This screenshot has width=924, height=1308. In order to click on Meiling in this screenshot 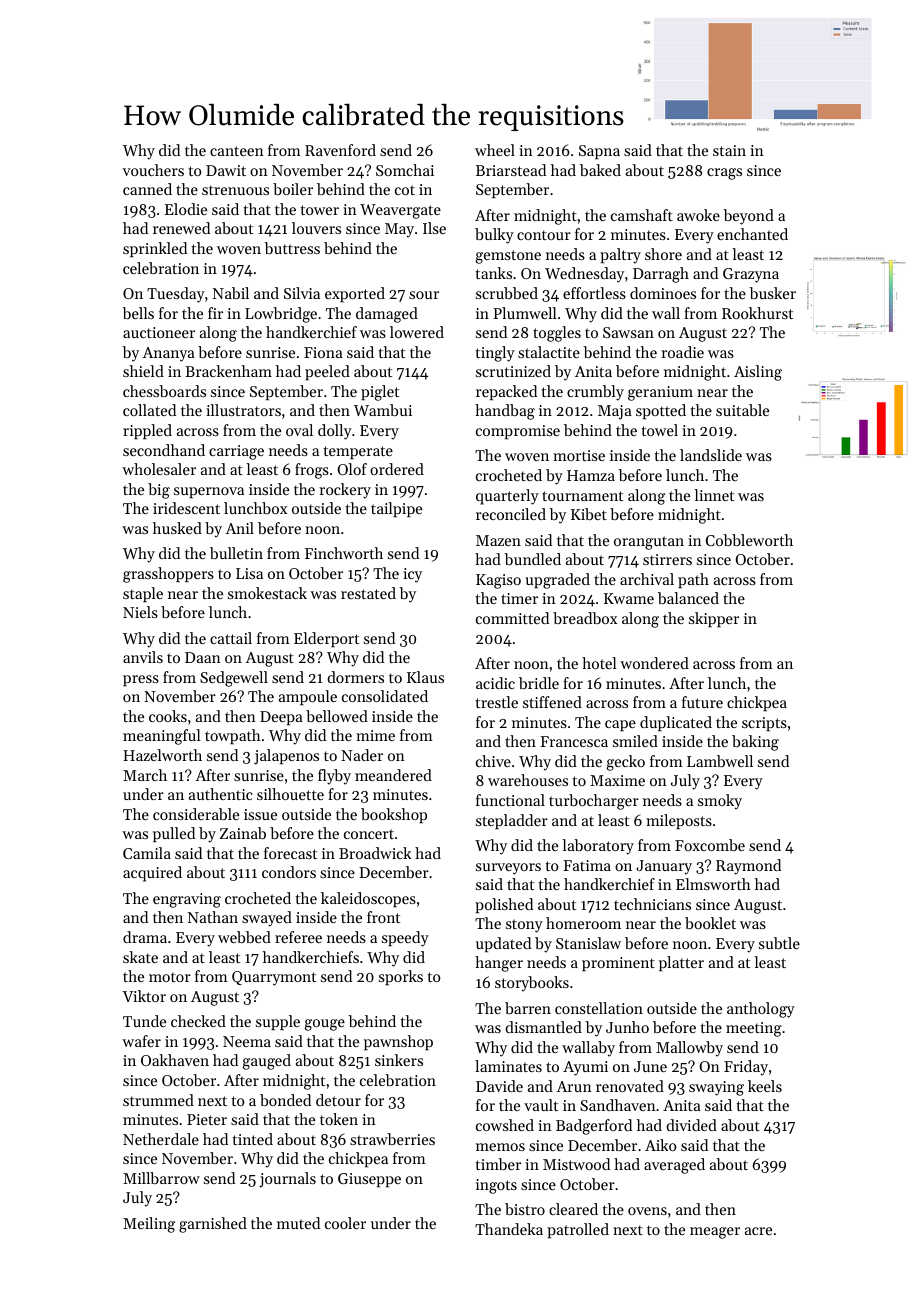, I will do `click(149, 1225)`.
